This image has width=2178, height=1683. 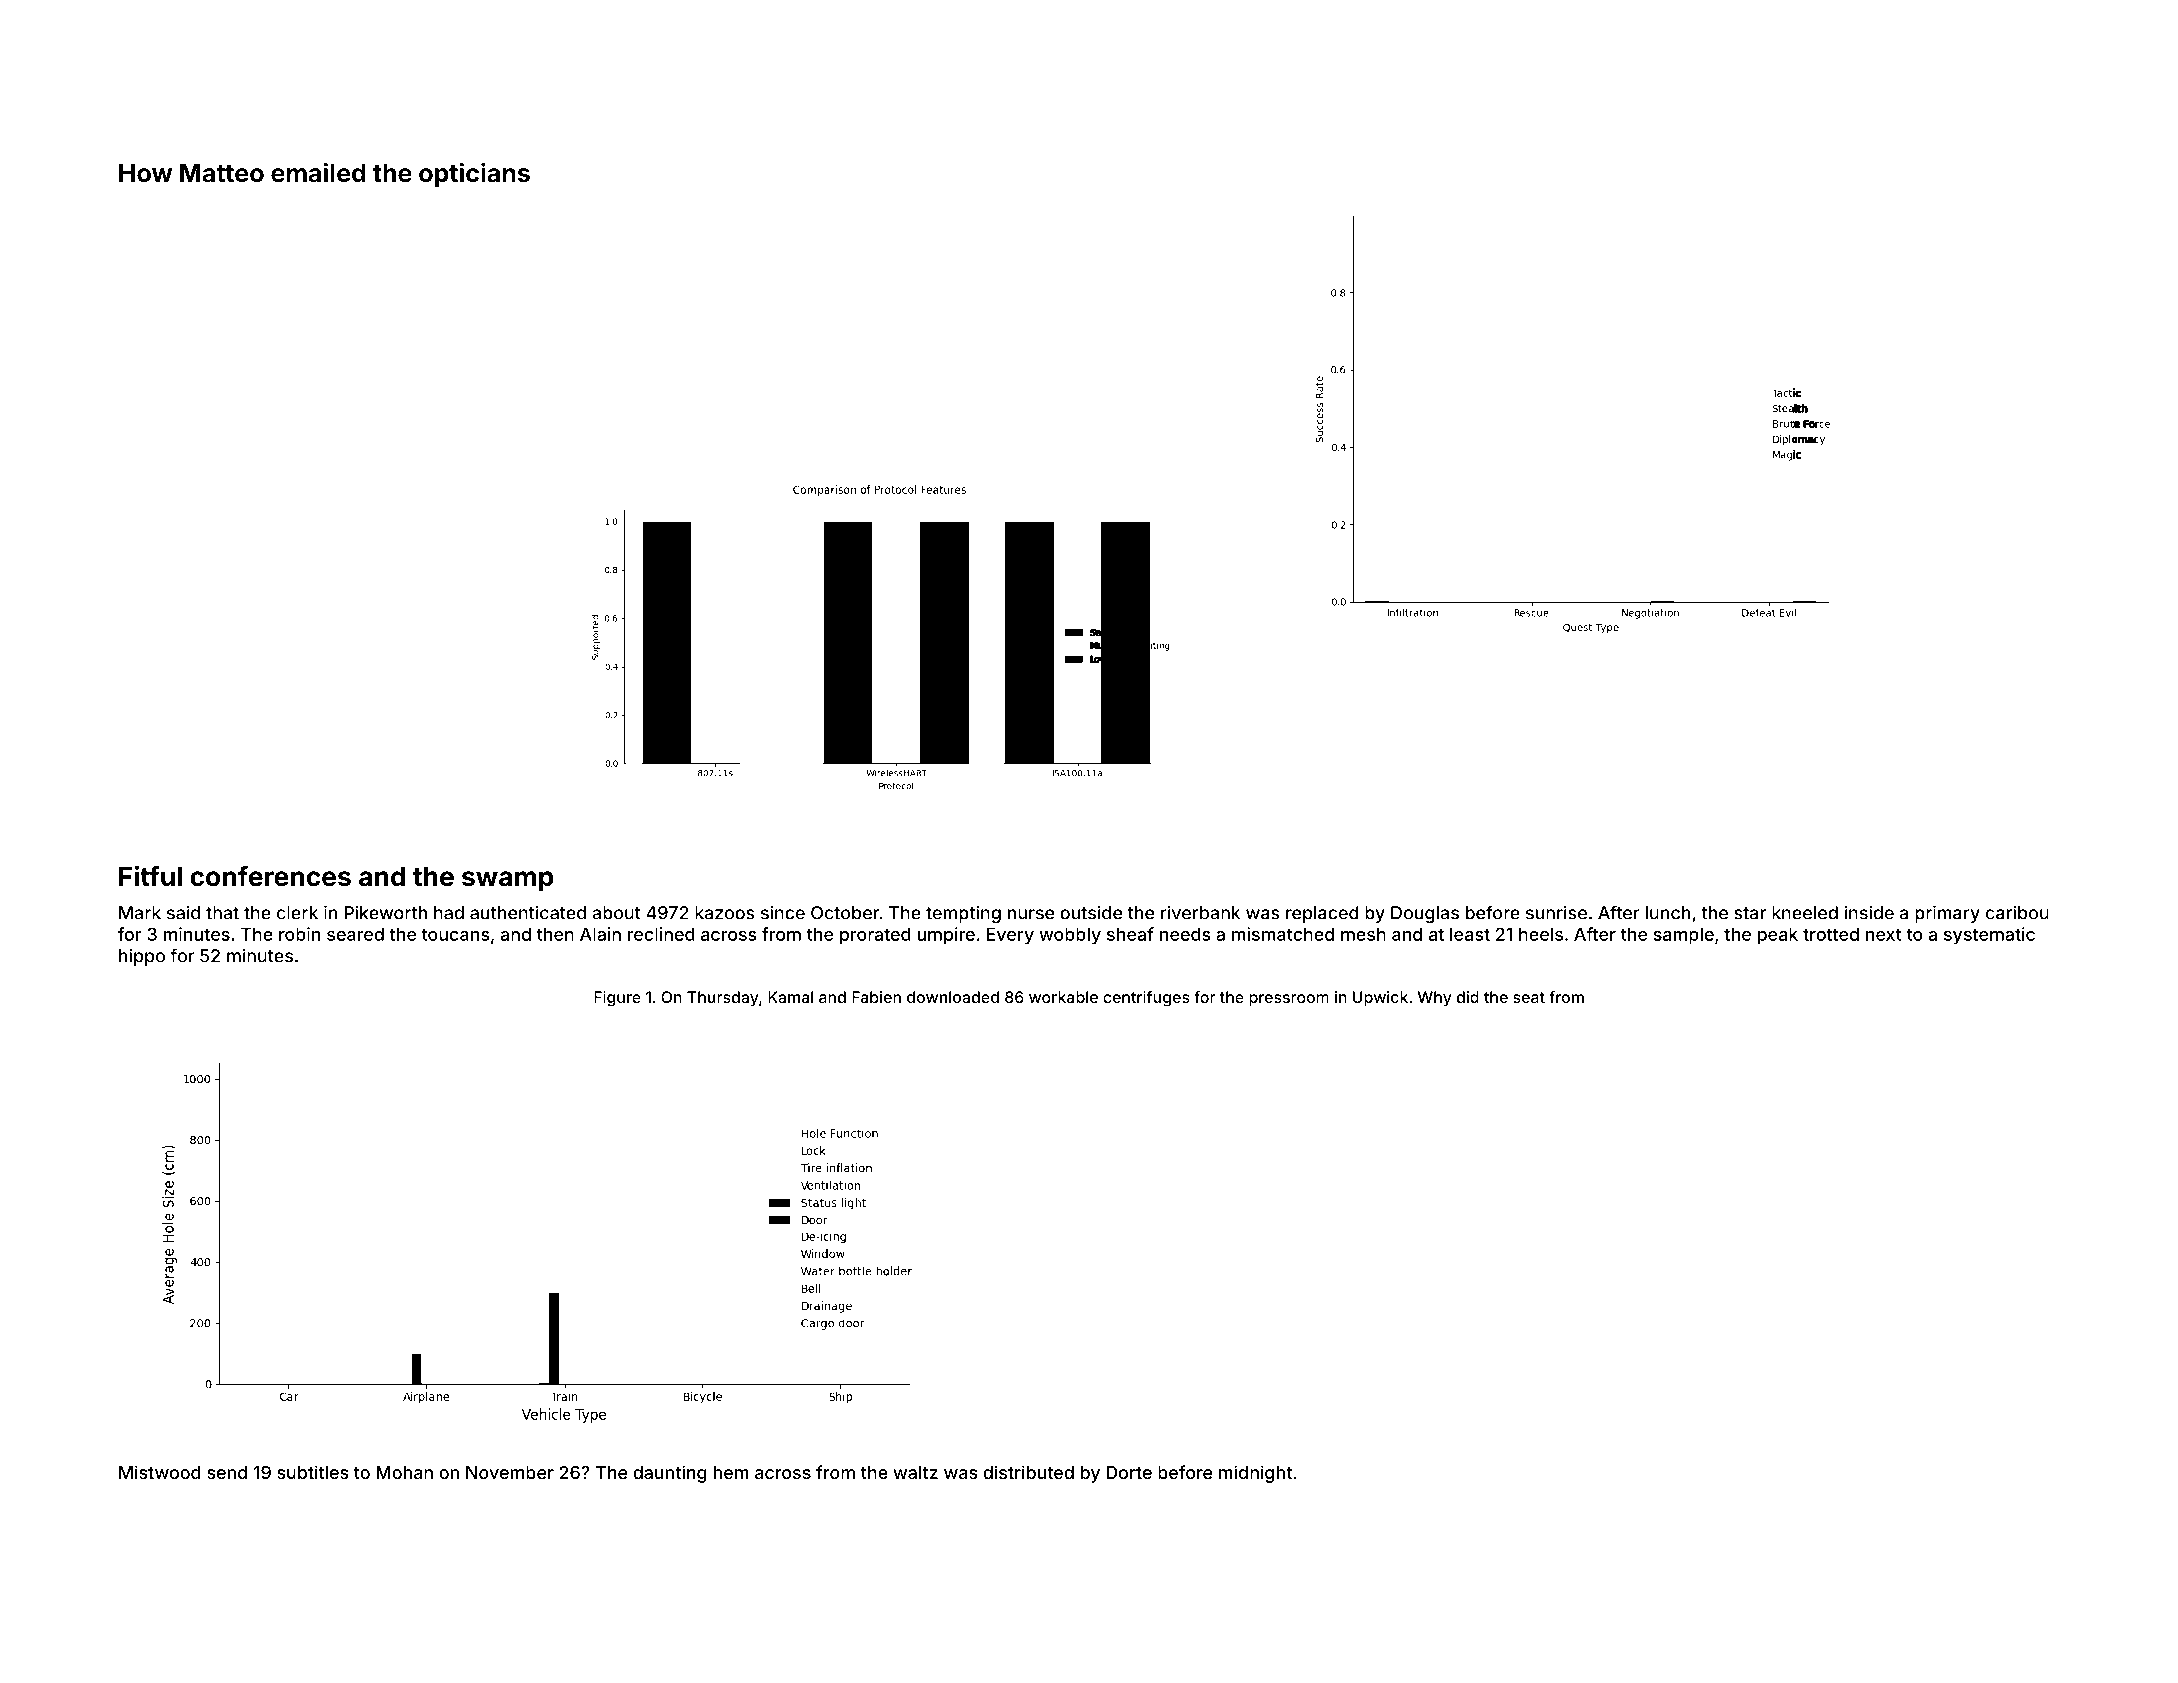 I want to click on peak, so click(x=1778, y=936).
